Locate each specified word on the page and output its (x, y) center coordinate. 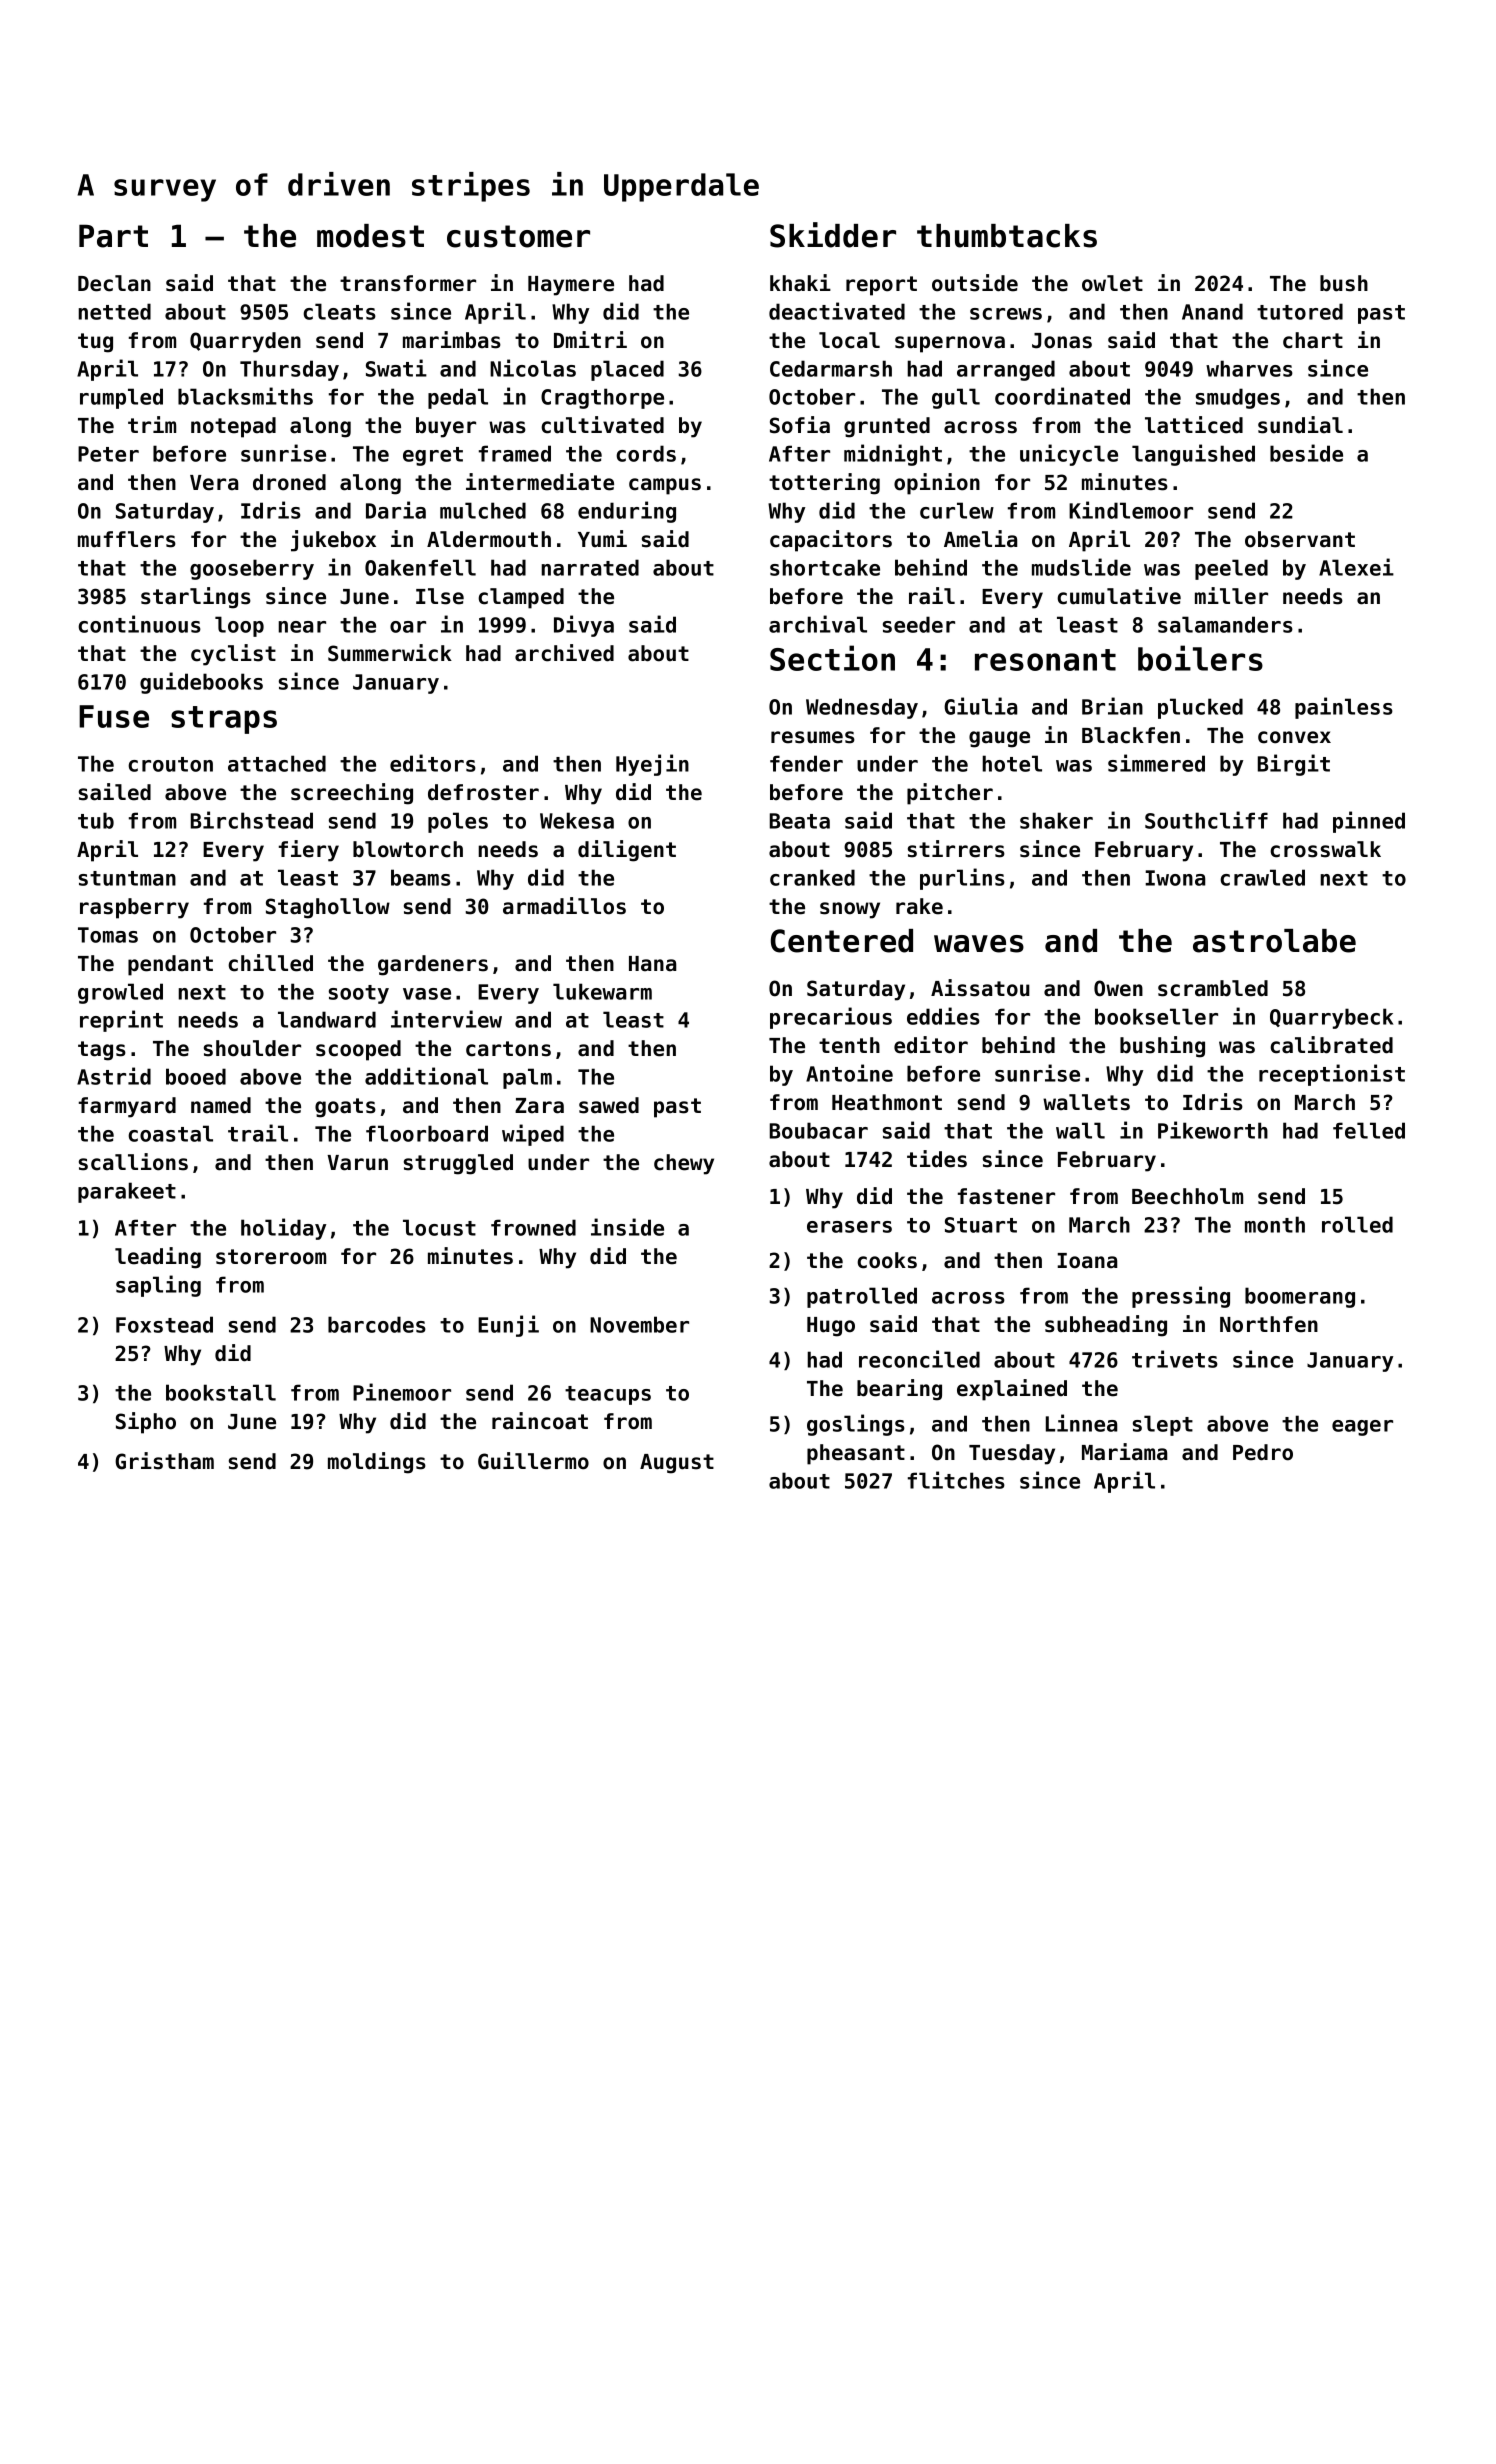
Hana (652, 964)
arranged (1006, 370)
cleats (339, 311)
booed (196, 1076)
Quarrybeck (1331, 1018)
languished (1193, 455)
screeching (352, 794)
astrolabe (1274, 941)
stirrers (956, 849)
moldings (377, 1463)
